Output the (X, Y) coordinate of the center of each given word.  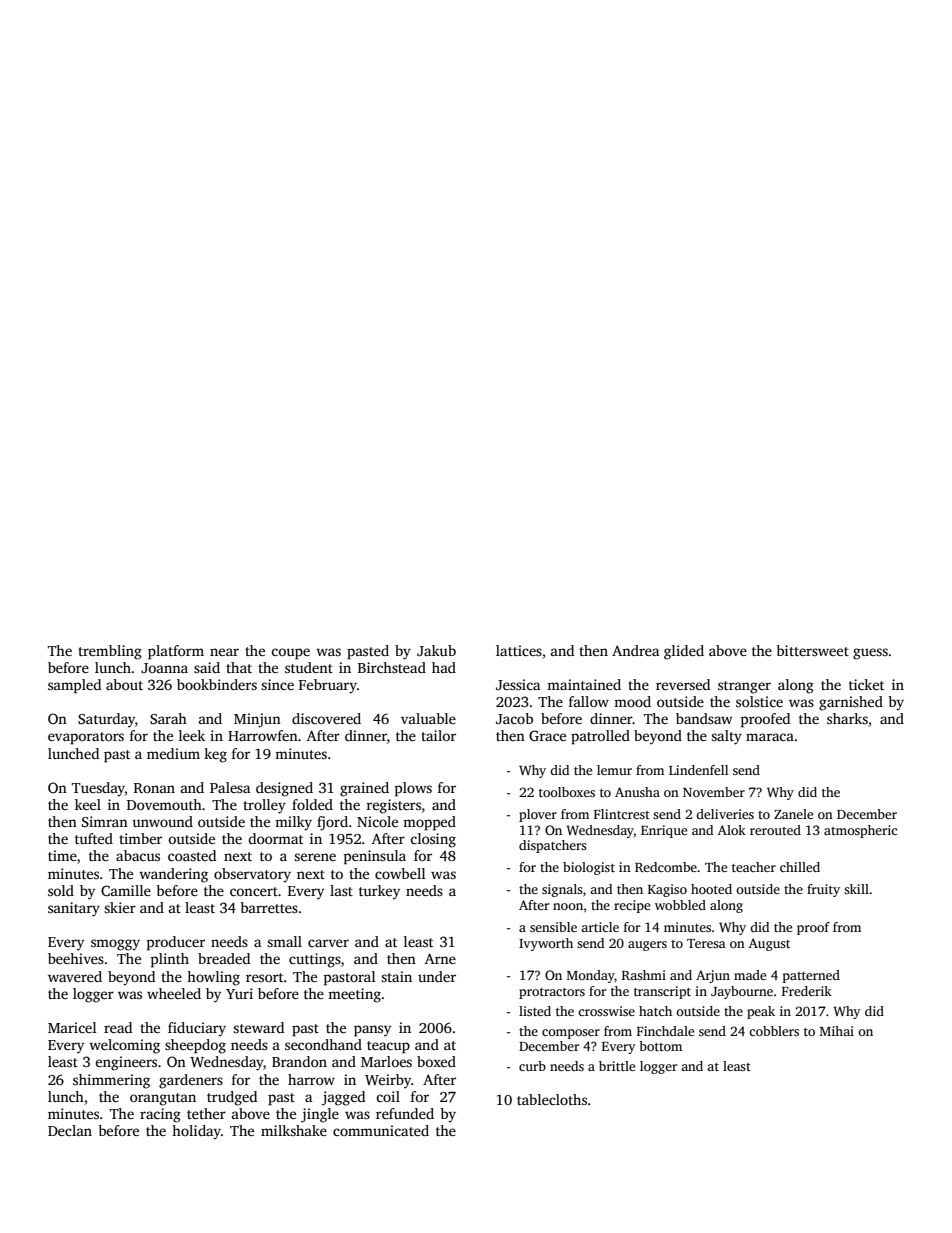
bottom (660, 1046)
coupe (290, 654)
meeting (354, 995)
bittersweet (812, 650)
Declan (70, 1130)
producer (176, 943)
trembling (110, 652)
